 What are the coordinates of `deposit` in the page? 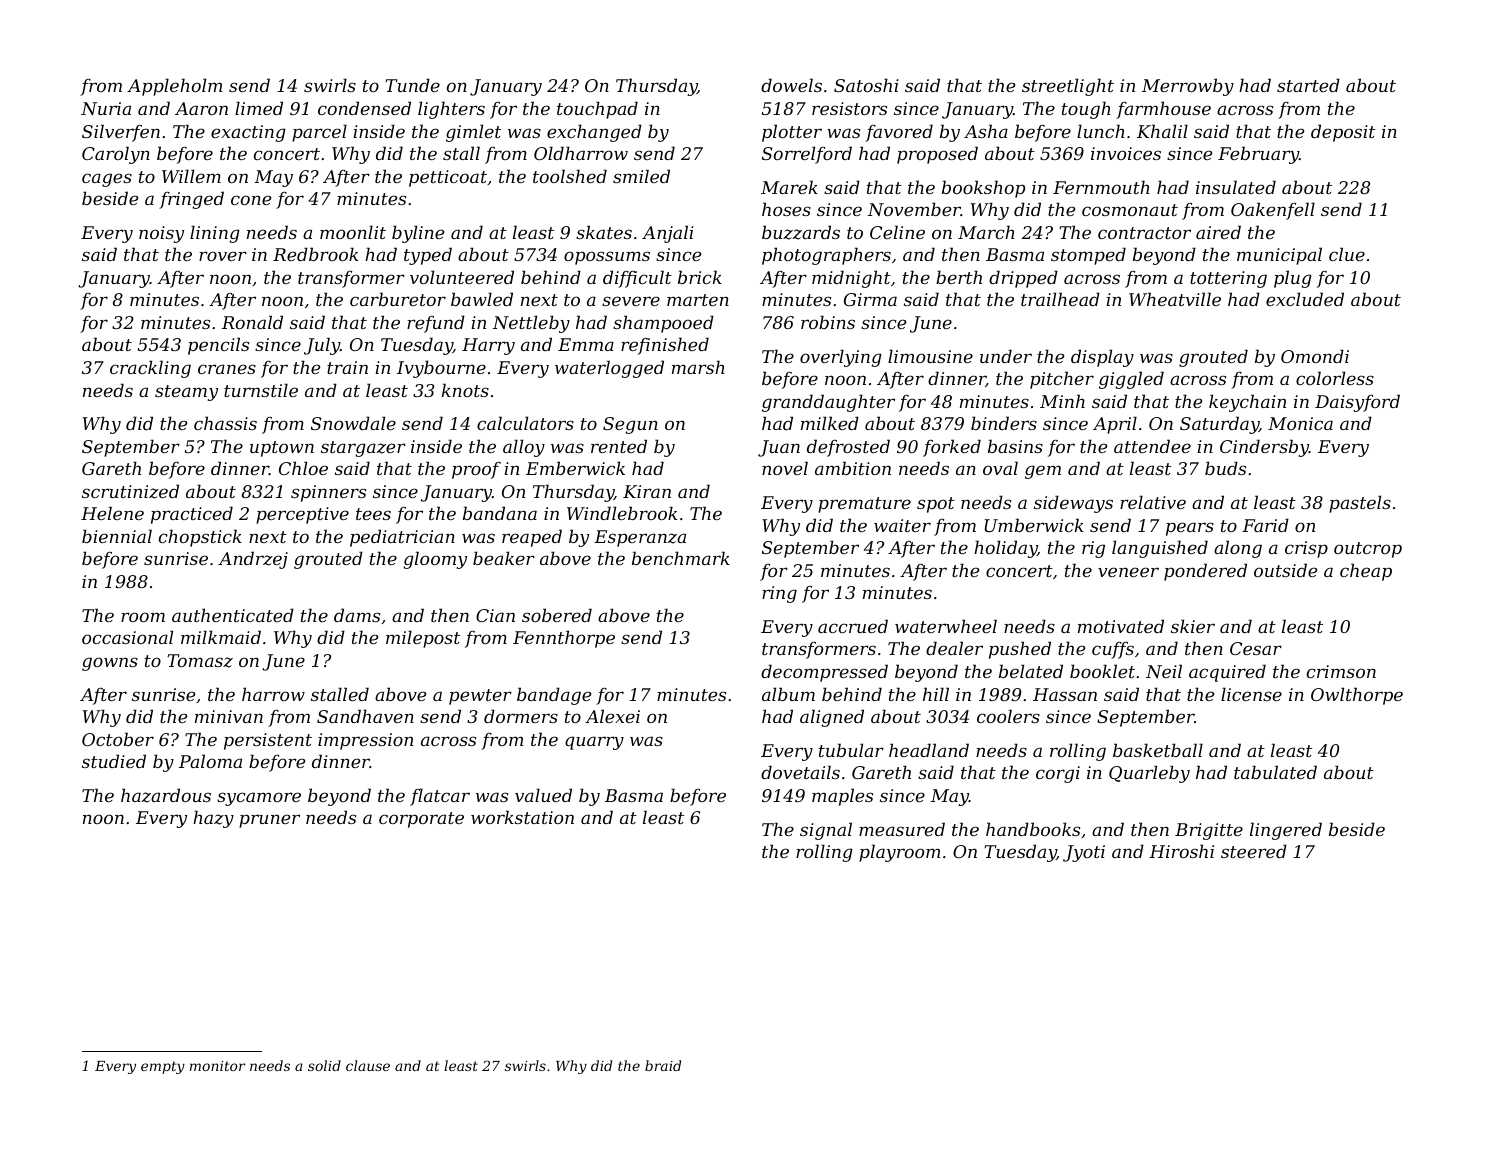 It's located at (1343, 133).
